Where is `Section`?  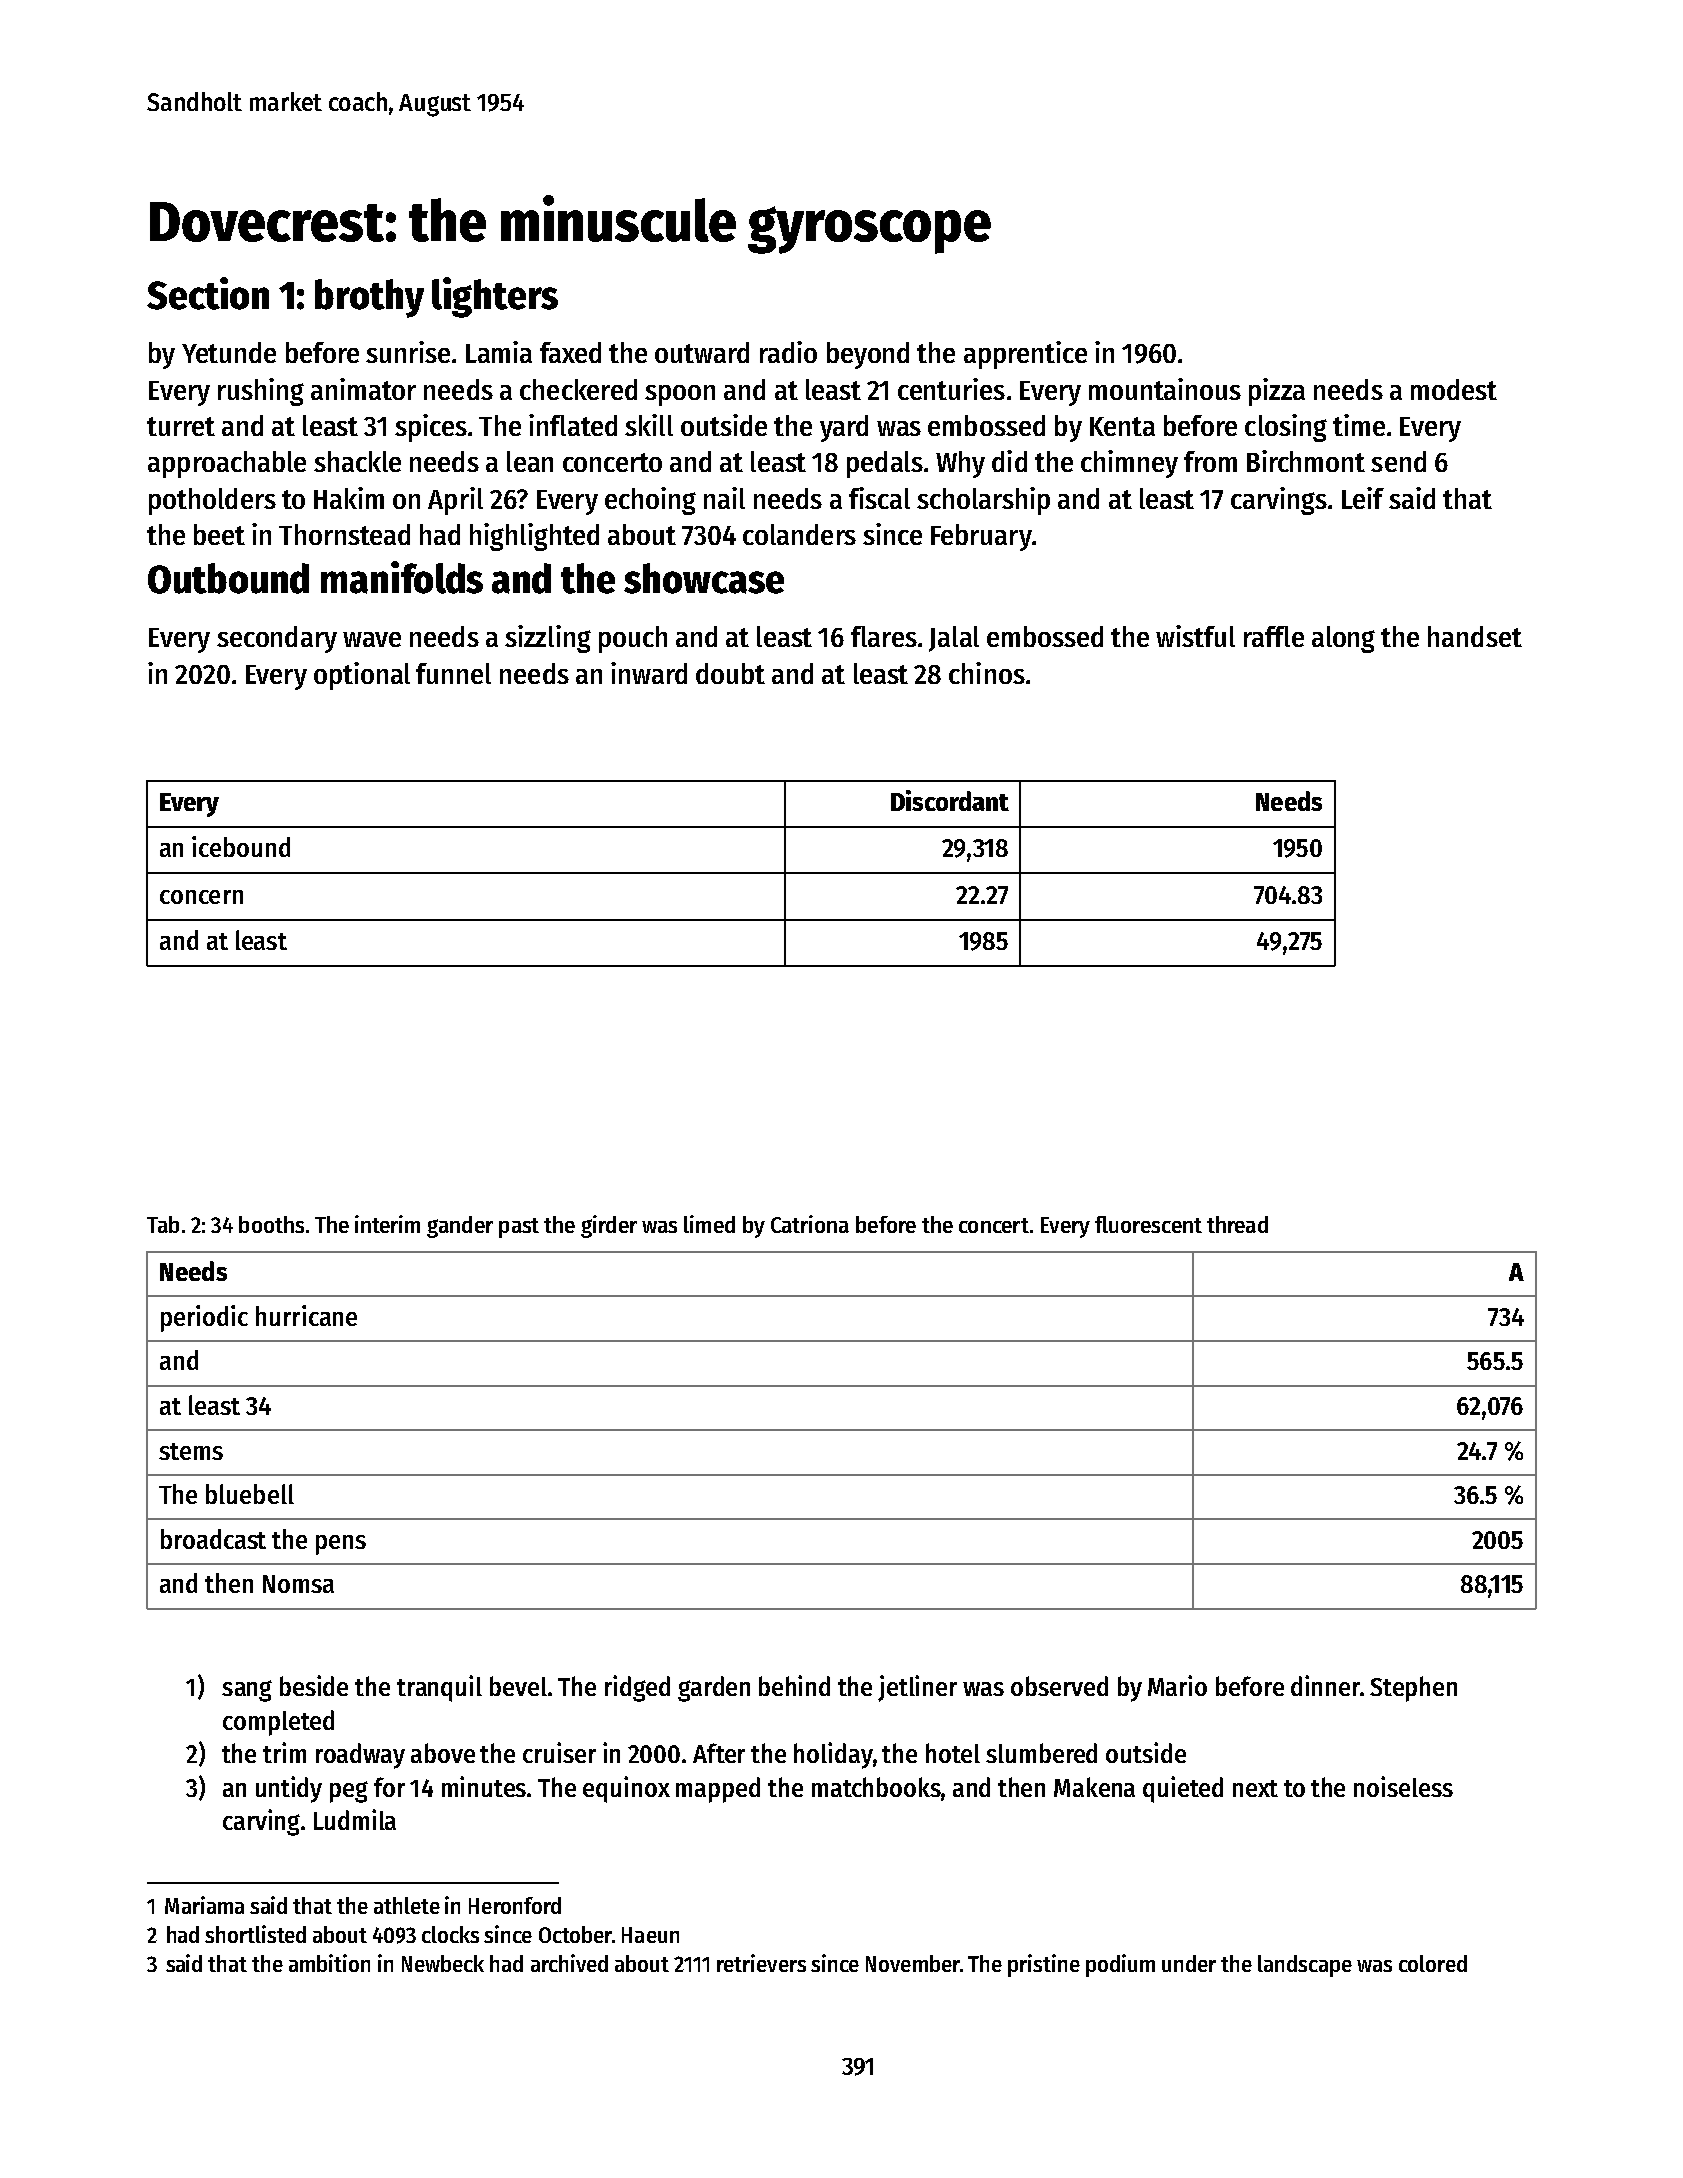 Section is located at coordinates (208, 293).
